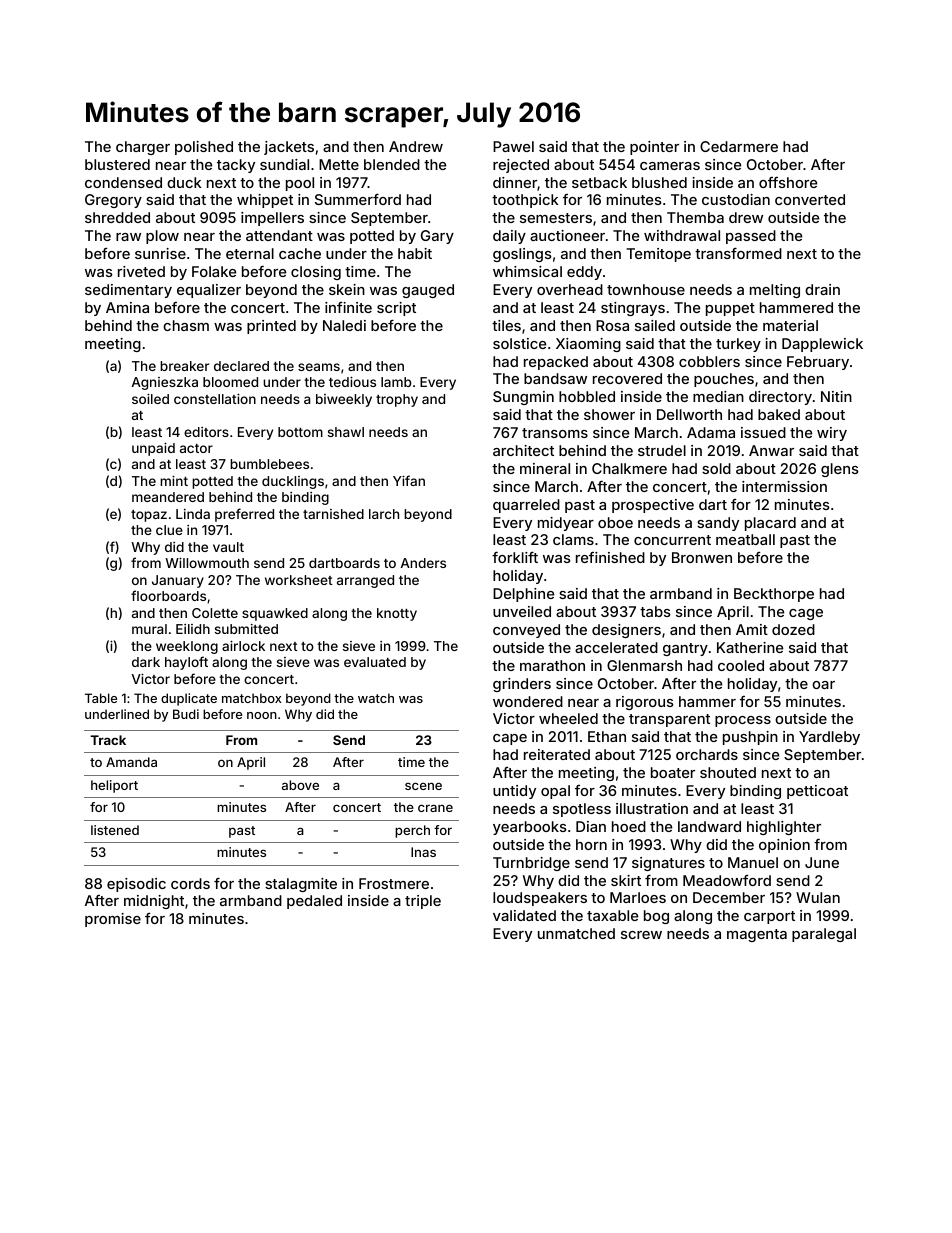 Image resolution: width=952 pixels, height=1233 pixels. What do you see at coordinates (763, 432) in the screenshot?
I see `issued` at bounding box center [763, 432].
